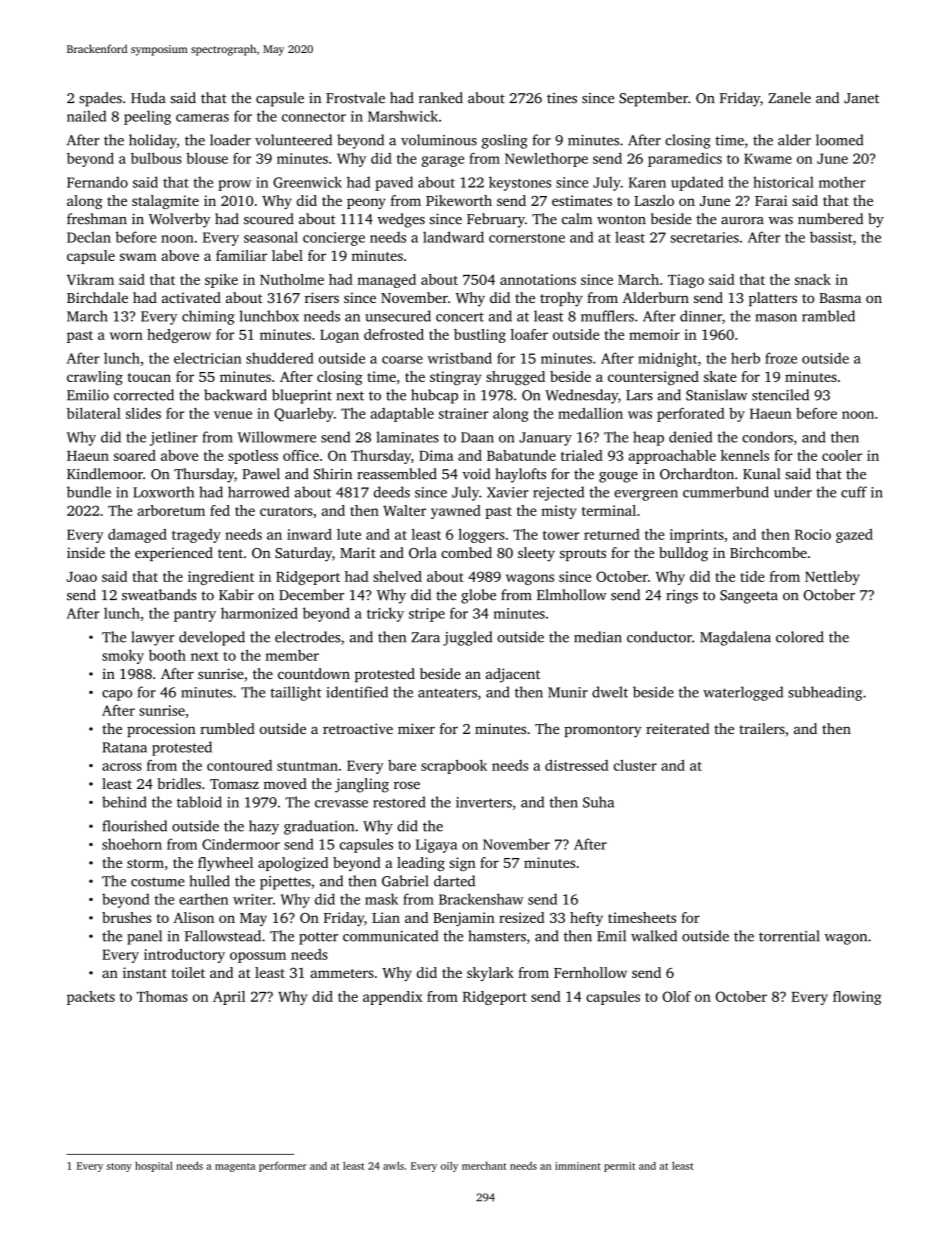 Image resolution: width=952 pixels, height=1233 pixels. Describe the element at coordinates (441, 98) in the screenshot. I see `ranked` at that location.
